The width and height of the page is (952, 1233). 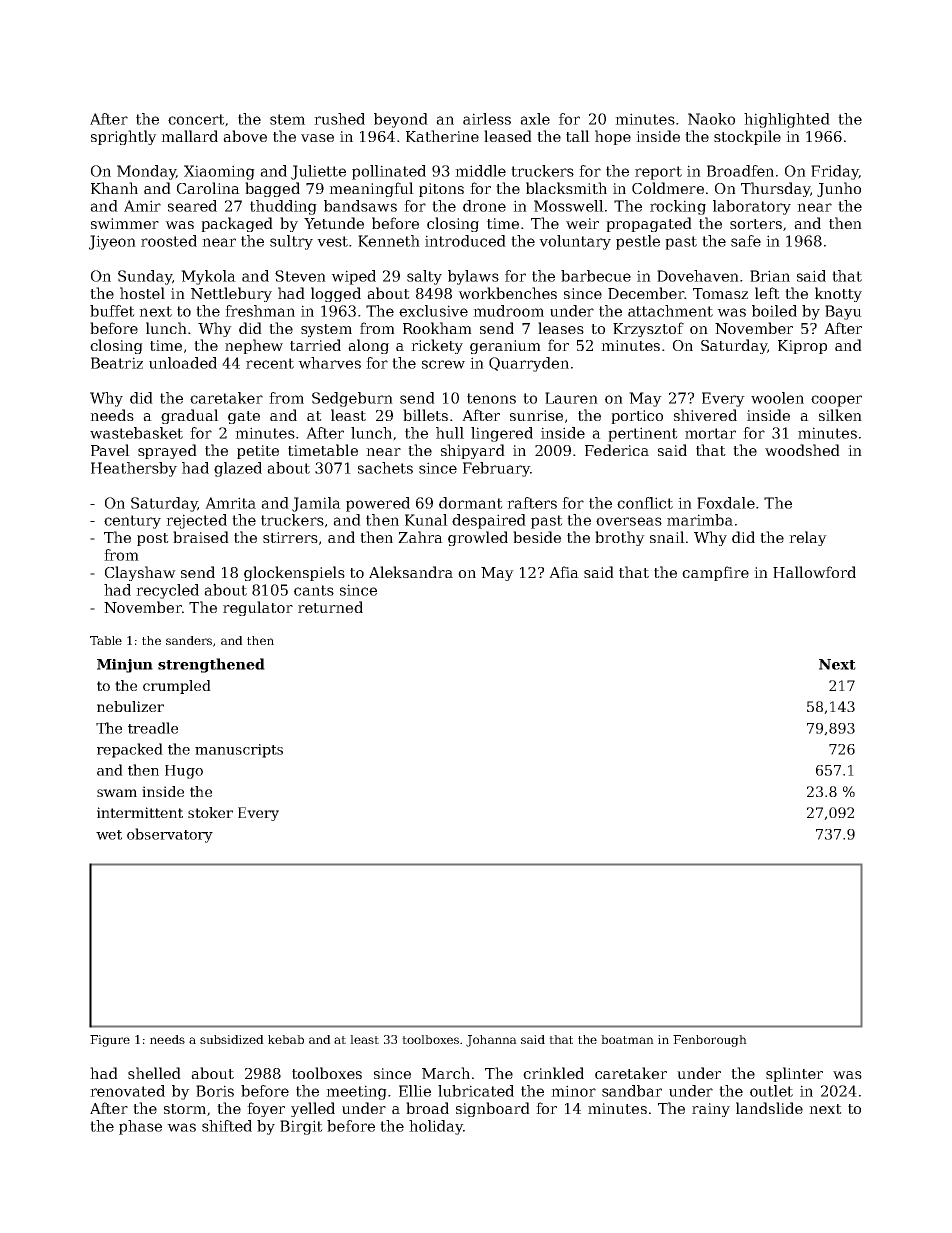 I want to click on sultry, so click(x=291, y=242).
